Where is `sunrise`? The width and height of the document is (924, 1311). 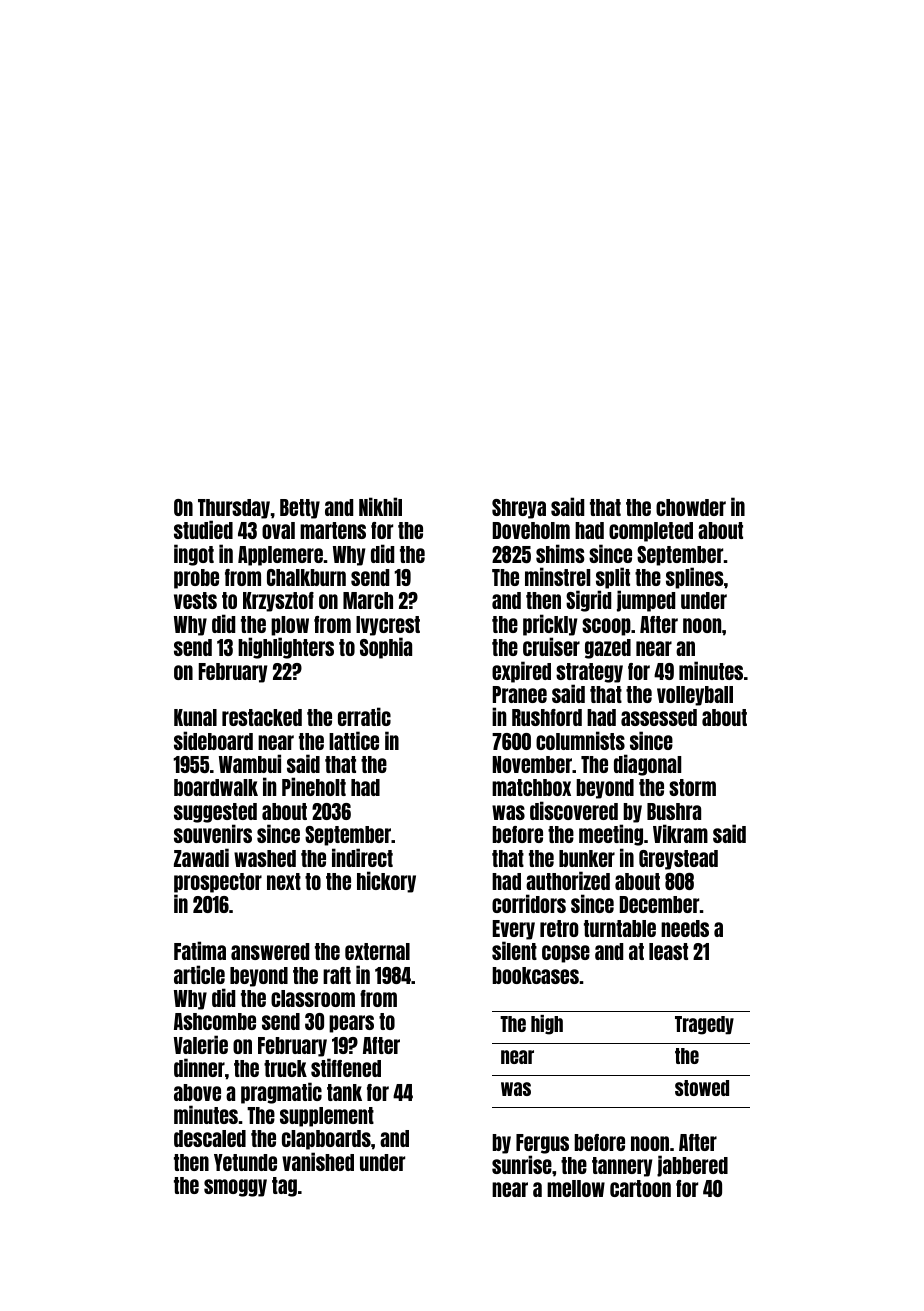 sunrise is located at coordinates (522, 1164).
